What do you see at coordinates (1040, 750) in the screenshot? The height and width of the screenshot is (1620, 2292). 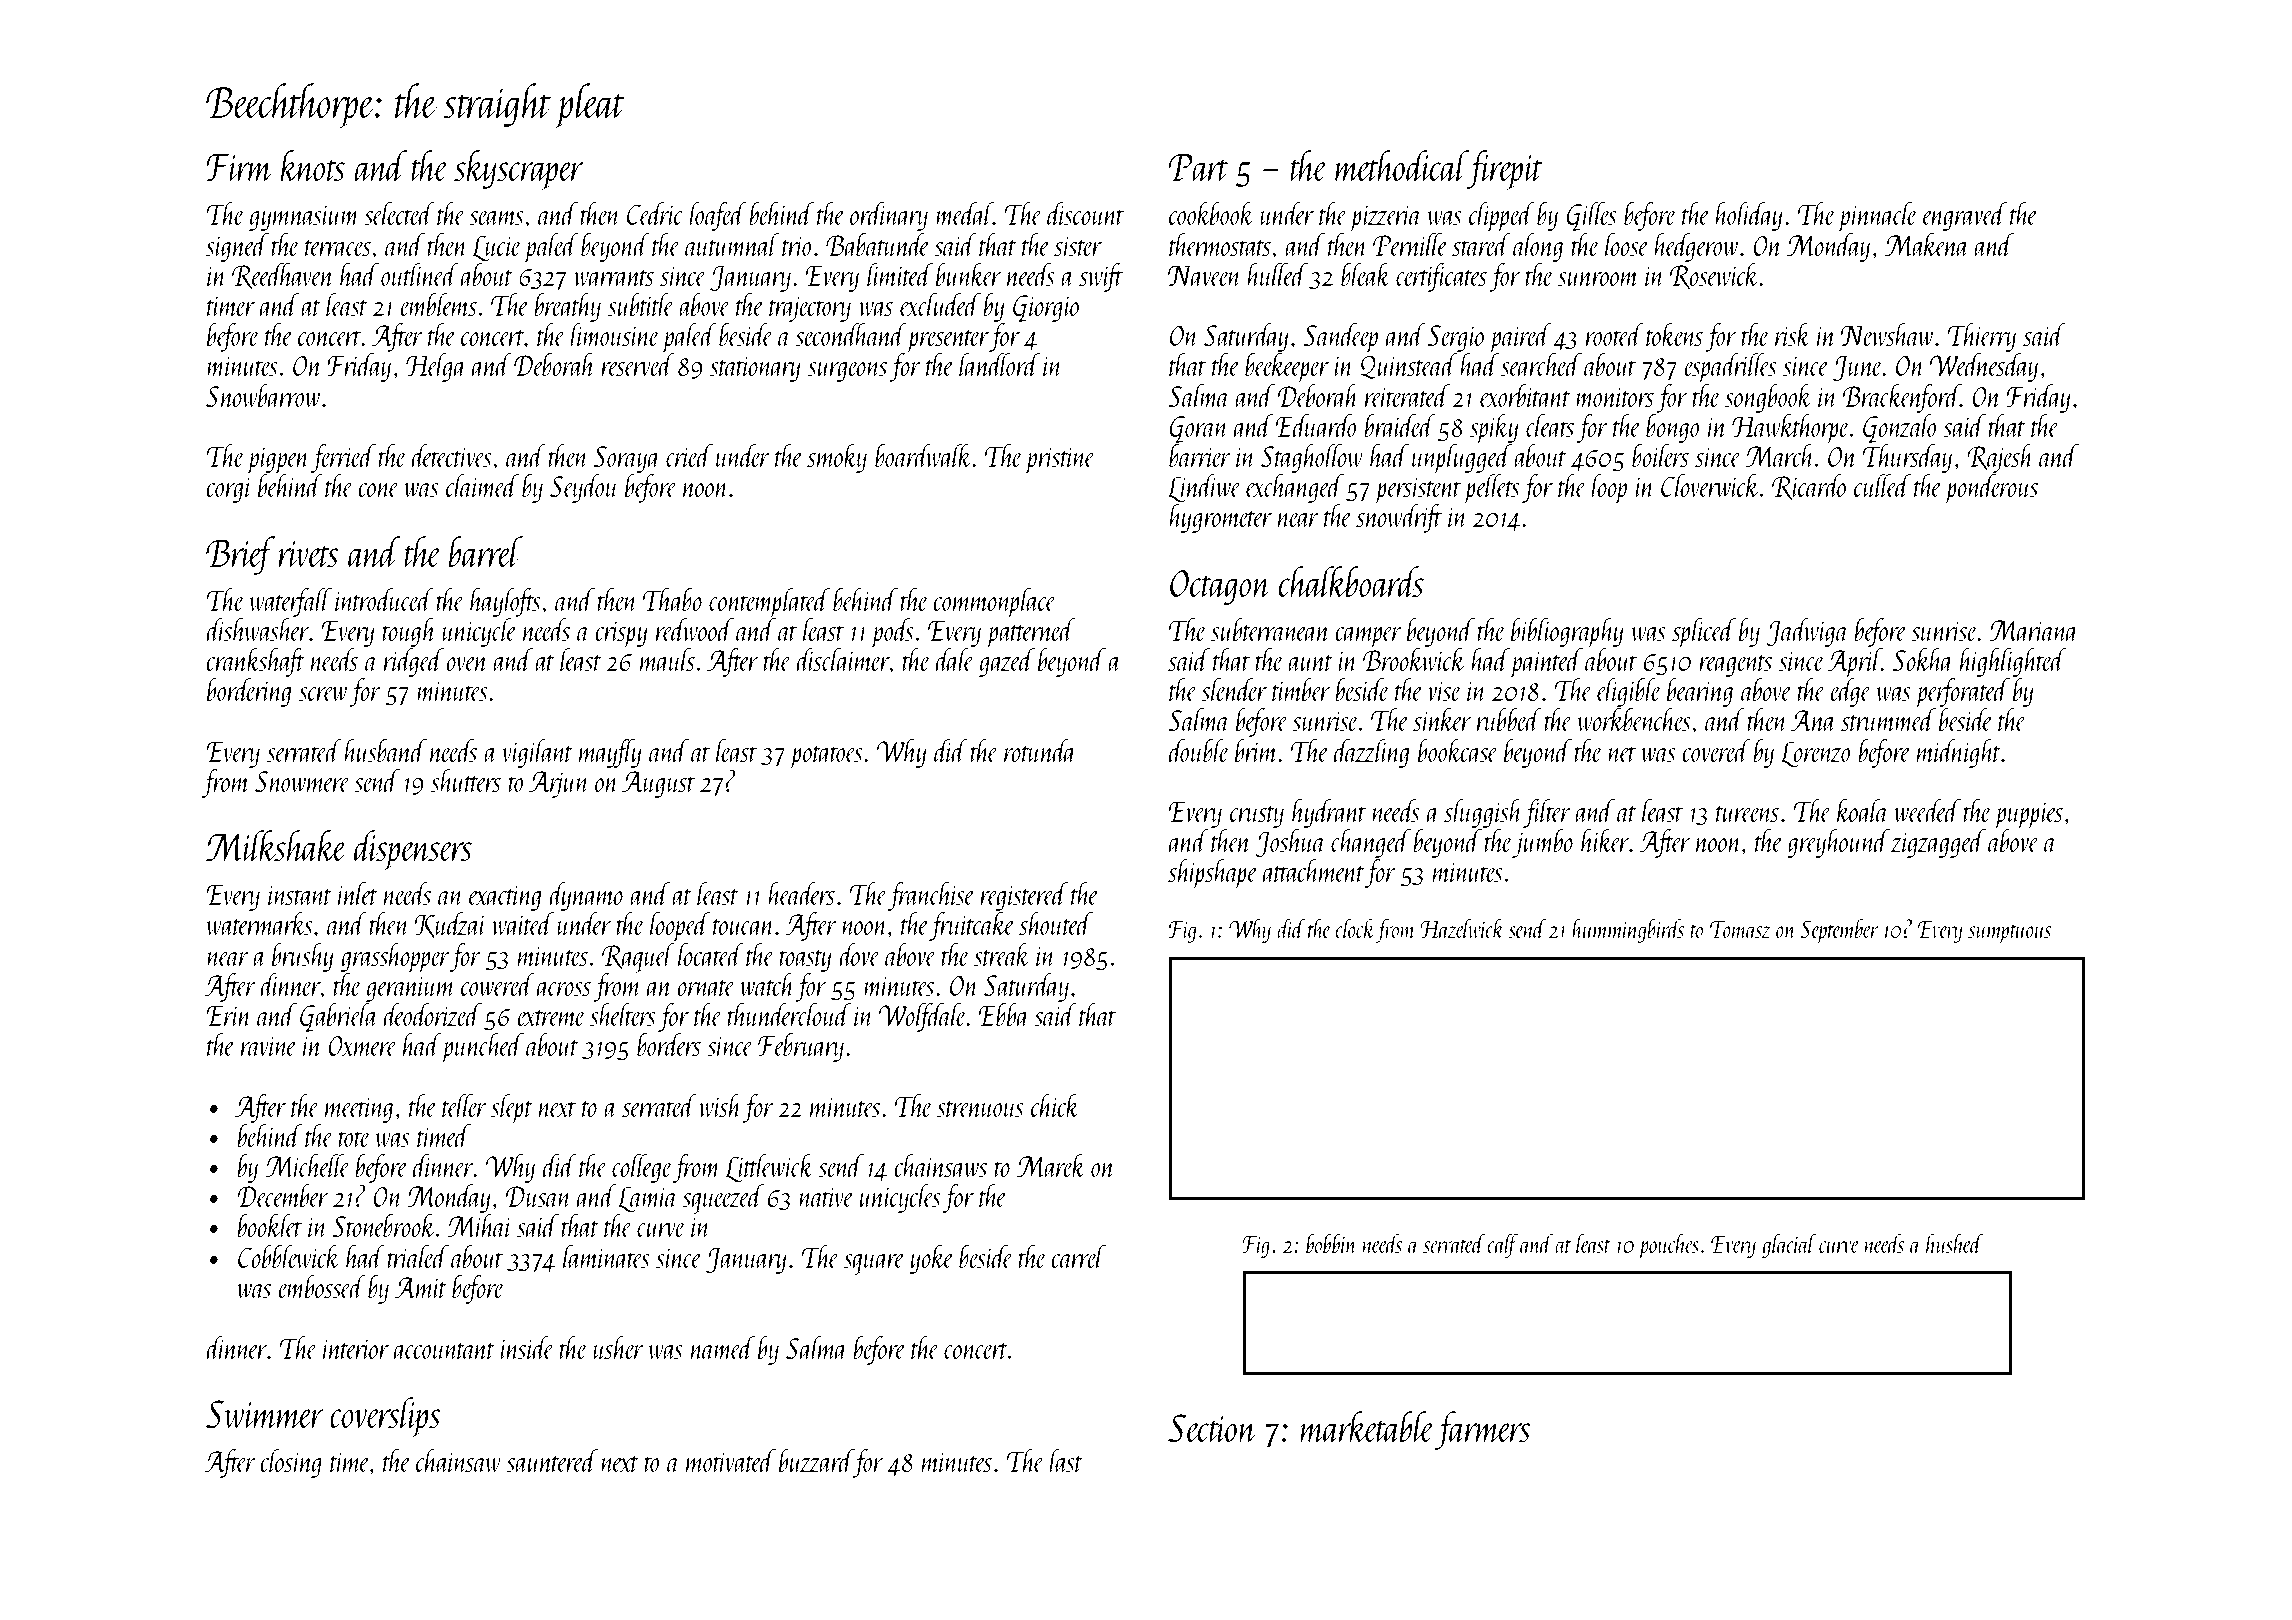 I see `rotunda` at bounding box center [1040, 750].
